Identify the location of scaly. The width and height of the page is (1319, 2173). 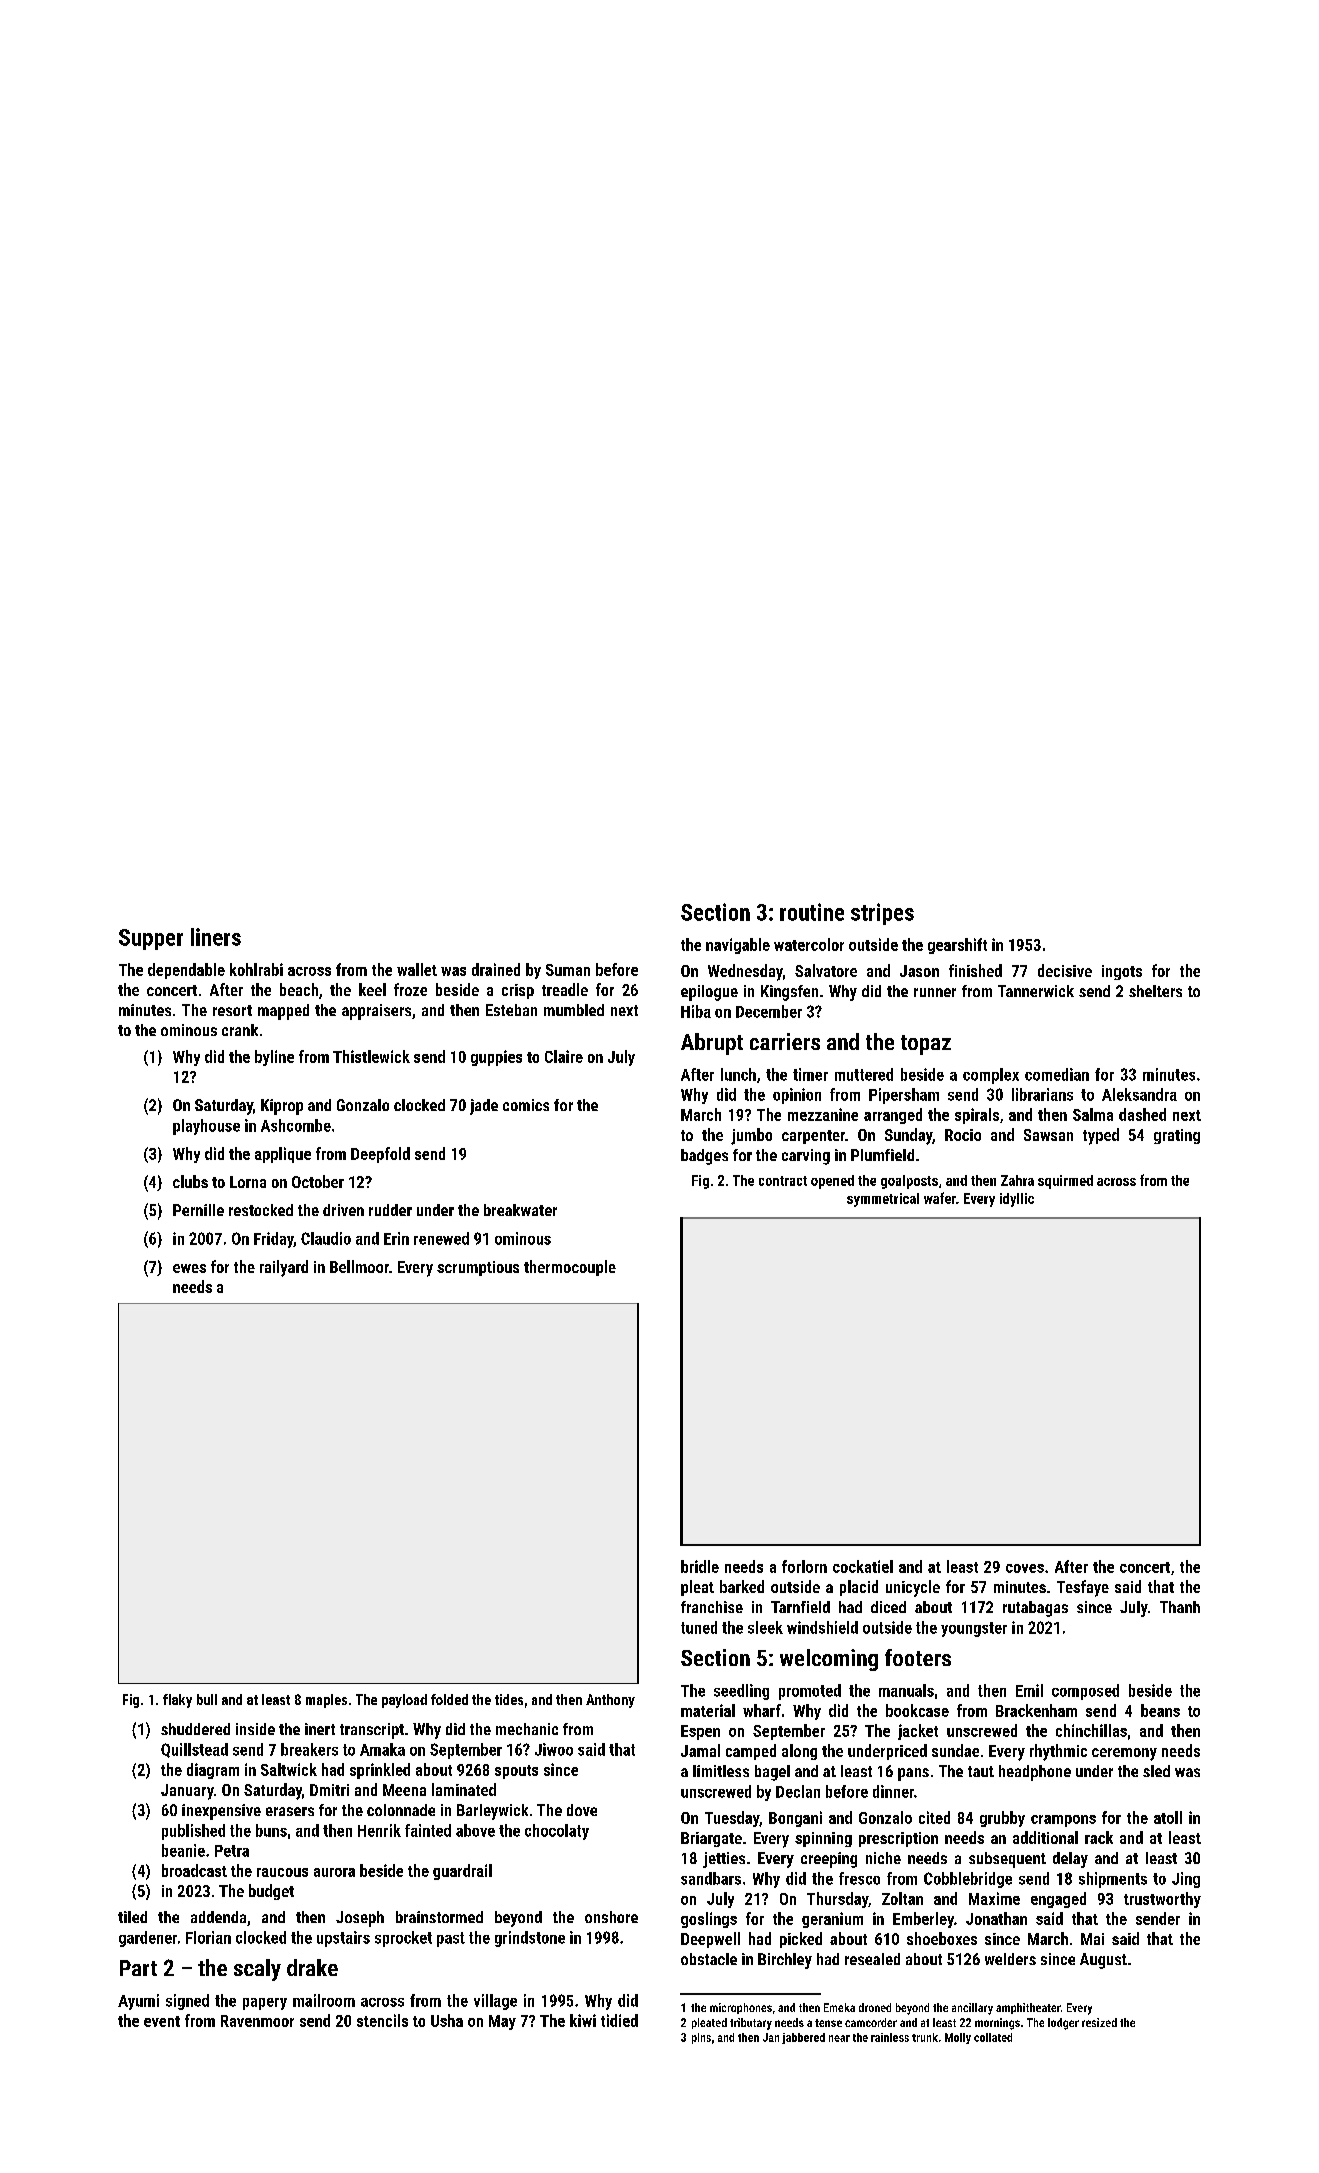
(257, 1970).
